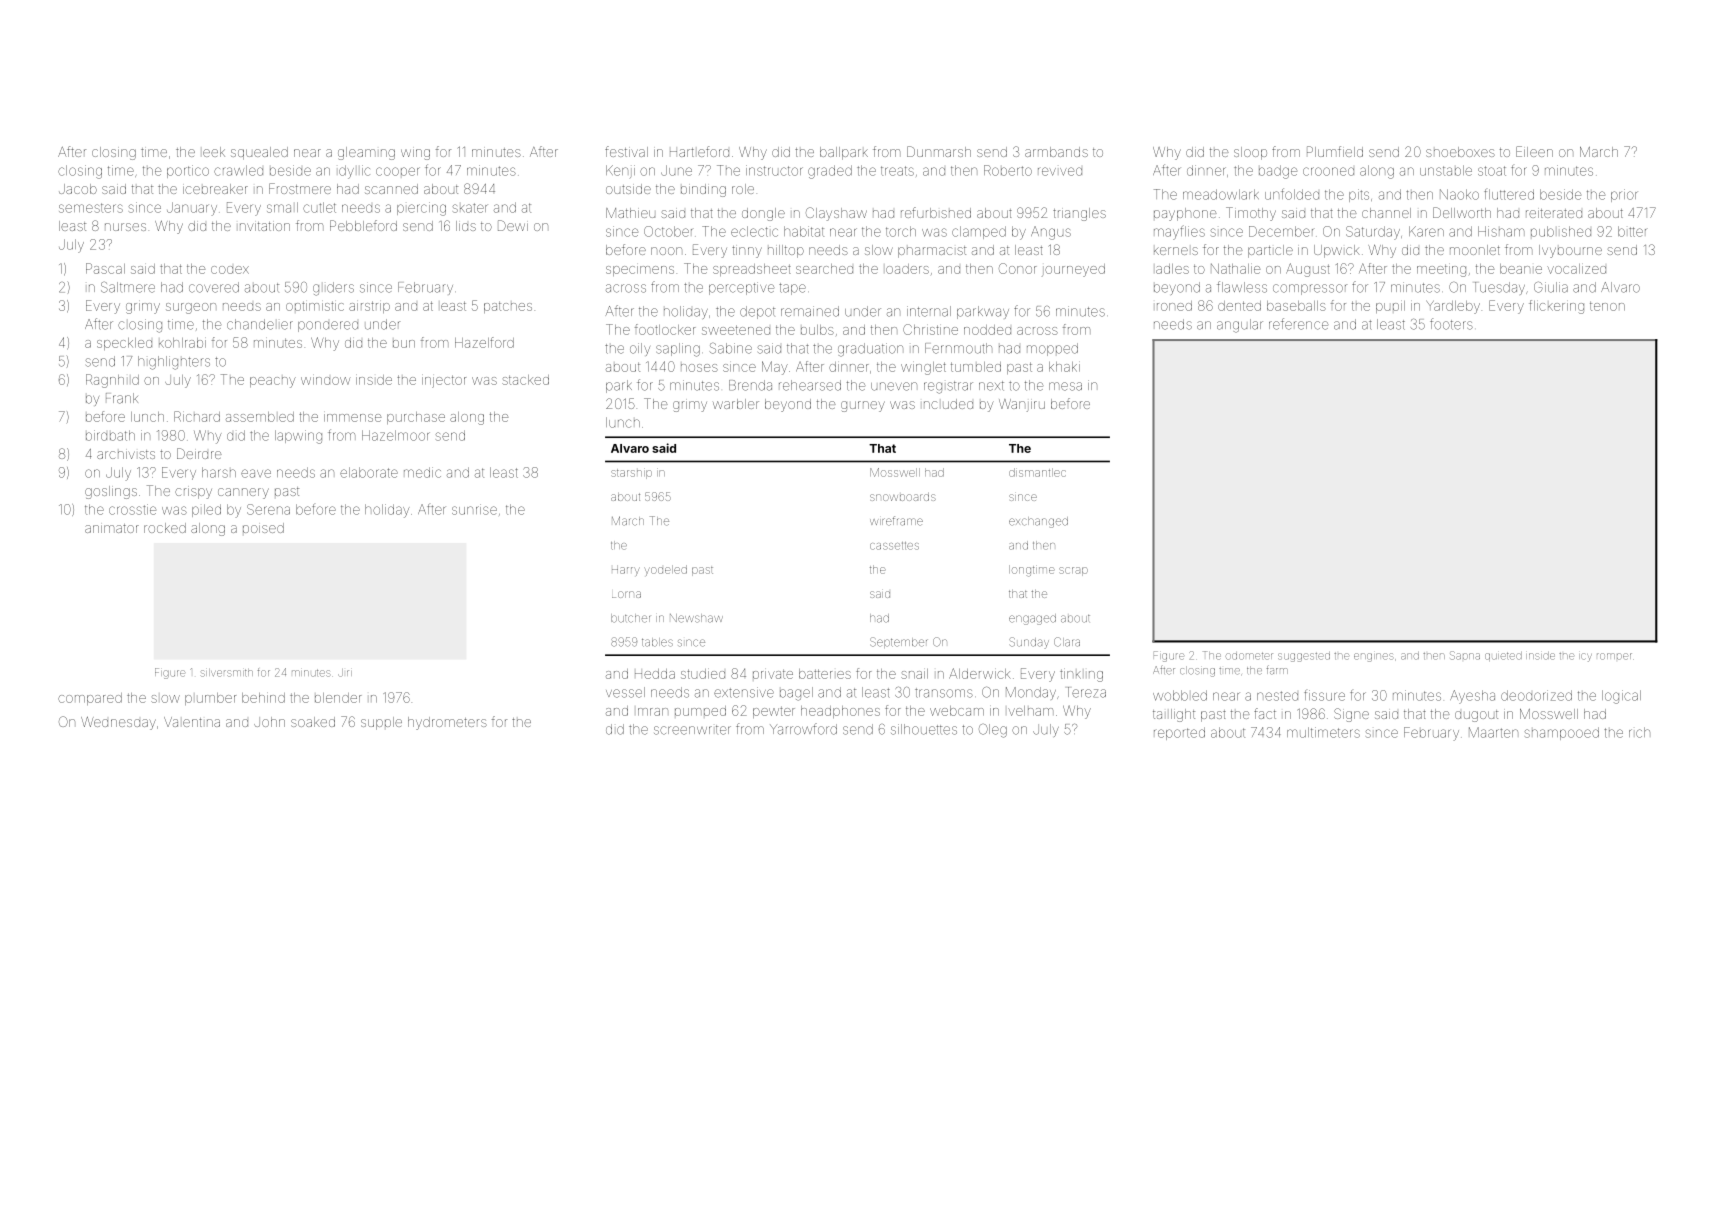 This screenshot has height=1212, width=1715. What do you see at coordinates (1570, 251) in the screenshot?
I see `Ivybourne` at bounding box center [1570, 251].
